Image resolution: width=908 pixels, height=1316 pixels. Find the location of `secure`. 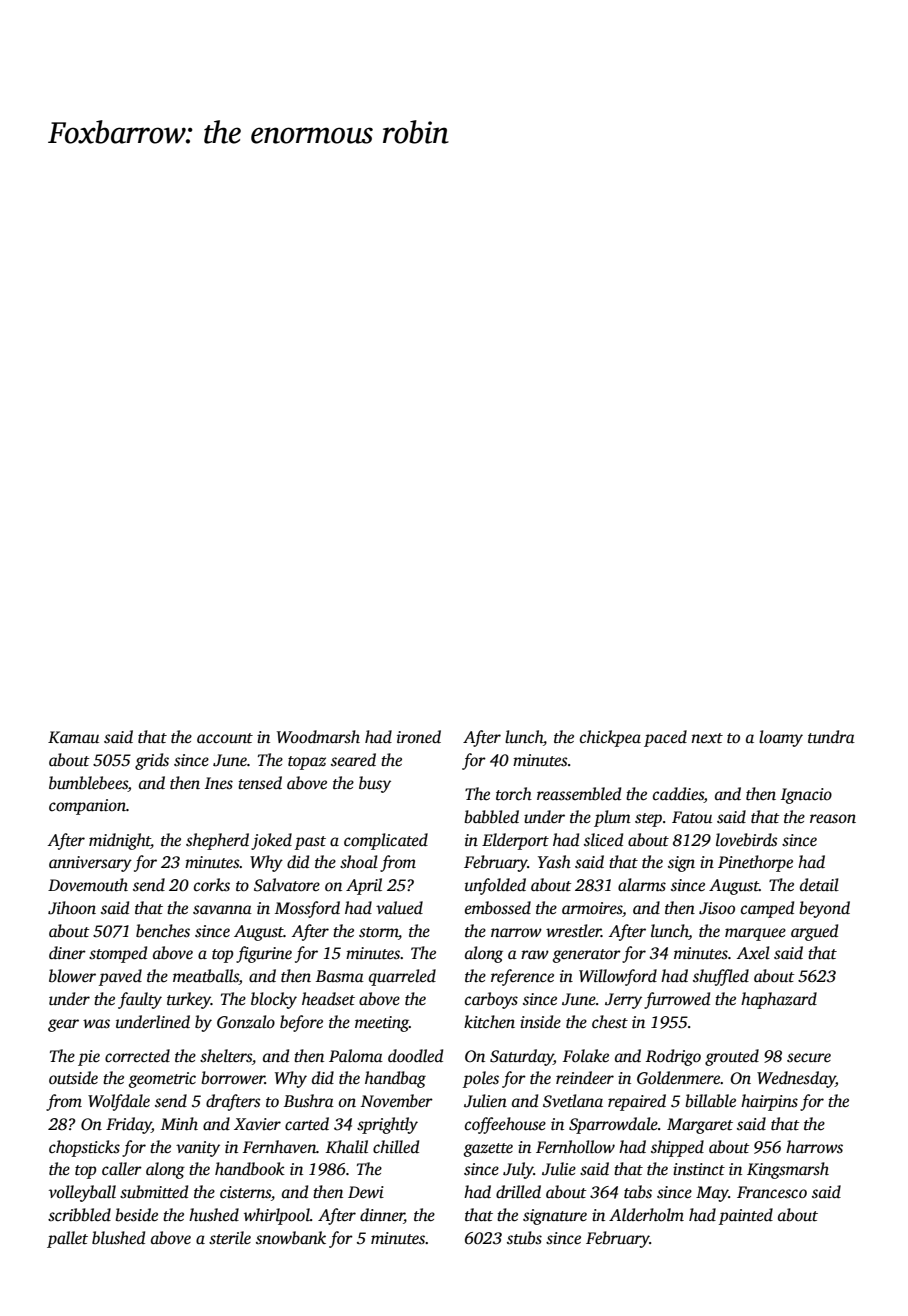

secure is located at coordinates (809, 1058).
